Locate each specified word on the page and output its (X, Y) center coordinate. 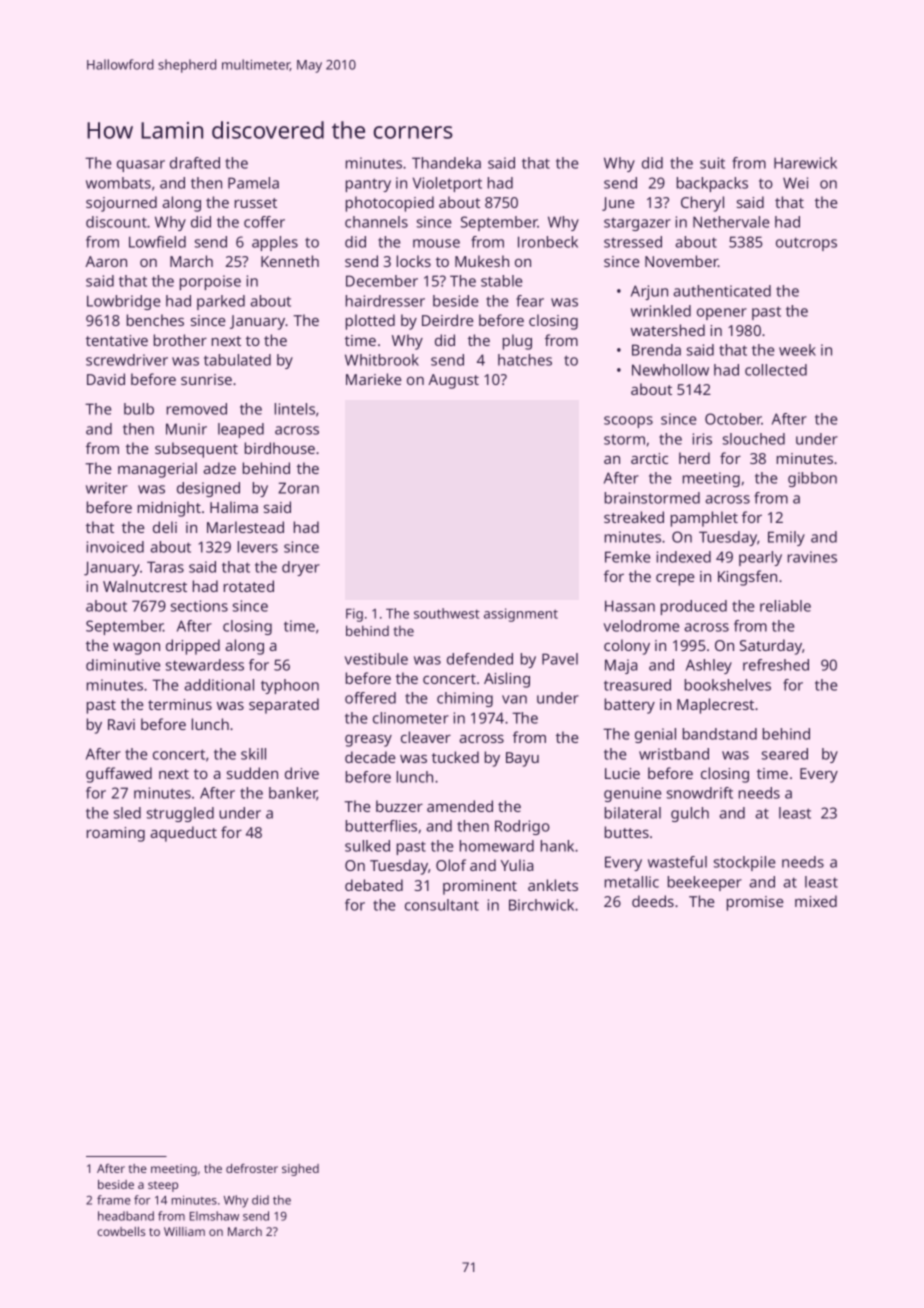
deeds (653, 901)
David (106, 379)
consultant (442, 905)
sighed (300, 1170)
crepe (675, 580)
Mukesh (482, 261)
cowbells (121, 1231)
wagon (136, 649)
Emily (786, 538)
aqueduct (183, 834)
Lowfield (157, 242)
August (453, 381)
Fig (354, 615)
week (797, 350)
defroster (252, 1168)
